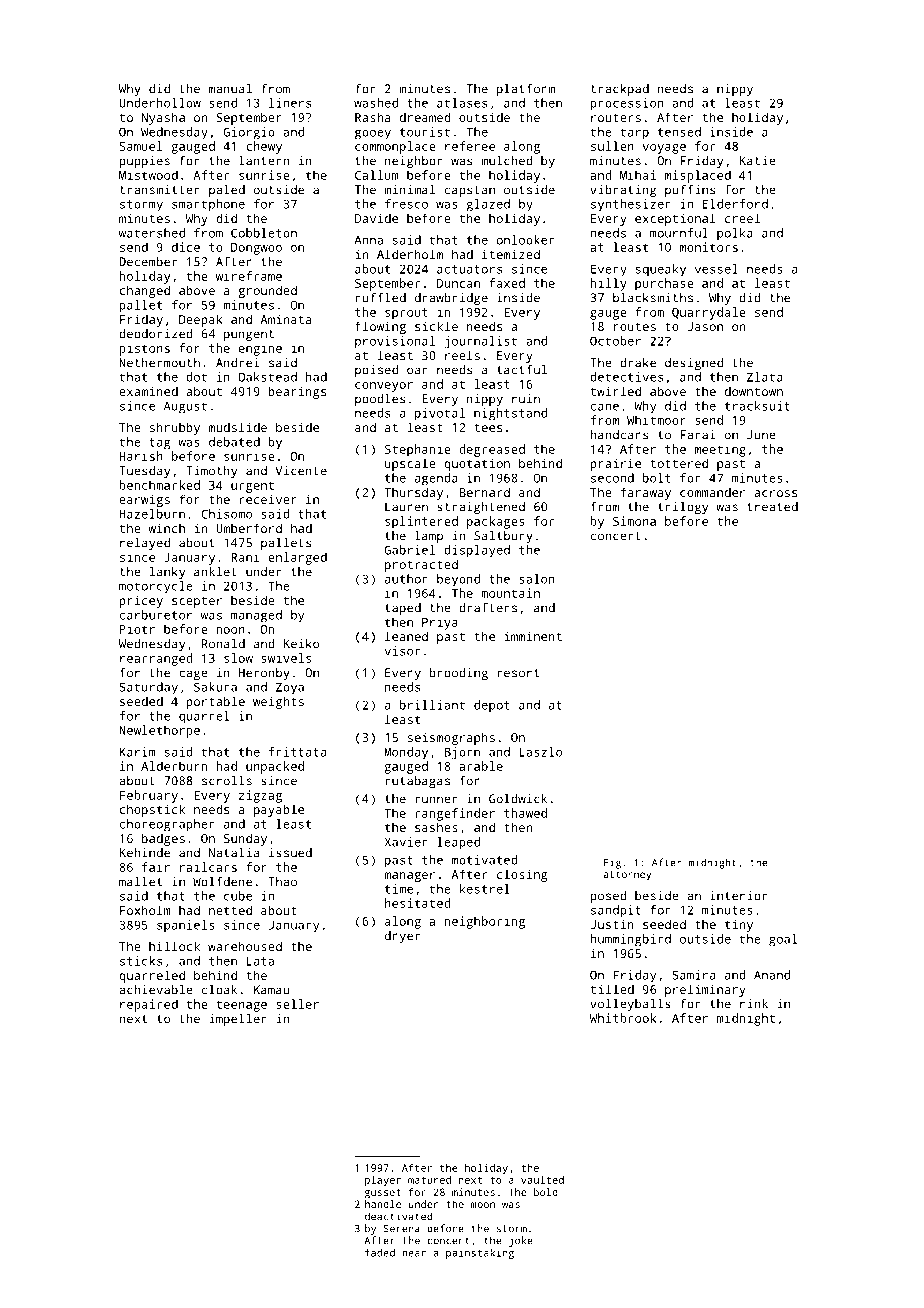  I want to click on Cobbleton, so click(264, 233).
